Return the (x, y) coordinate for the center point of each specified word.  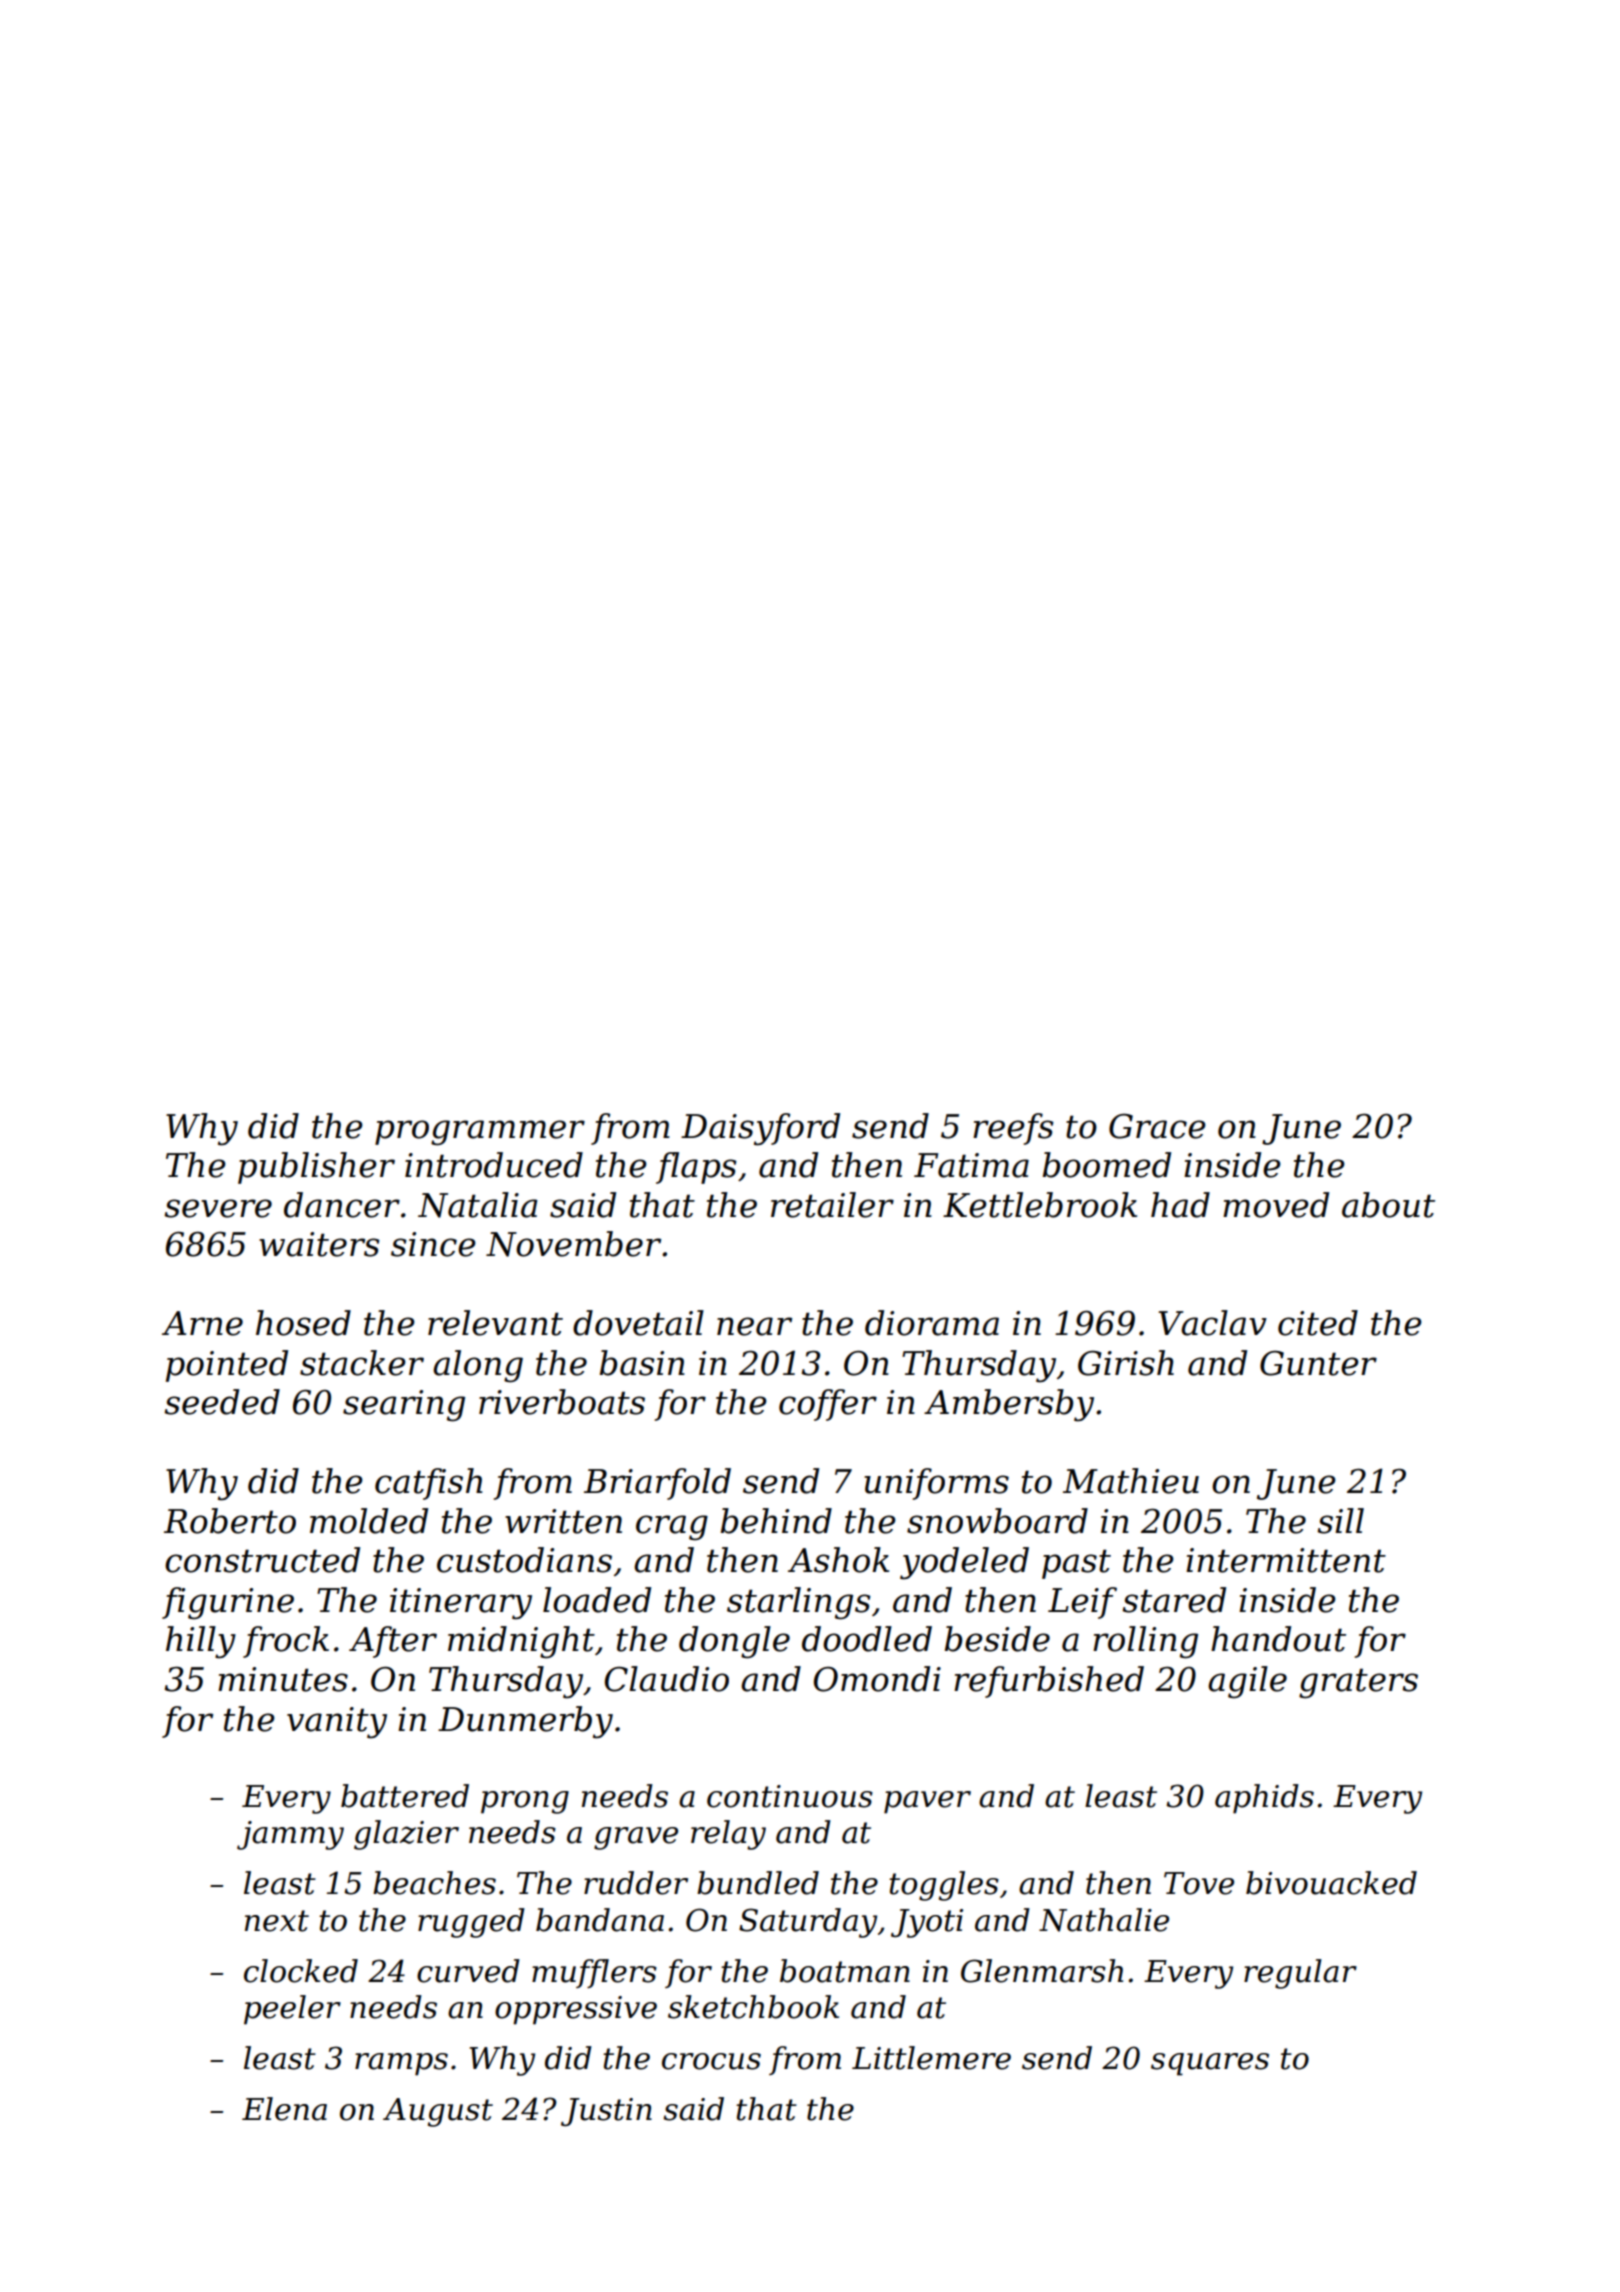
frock (286, 1642)
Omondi (877, 1679)
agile (1247, 1682)
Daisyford (760, 1129)
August (438, 2112)
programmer (480, 1133)
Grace (1157, 1126)
